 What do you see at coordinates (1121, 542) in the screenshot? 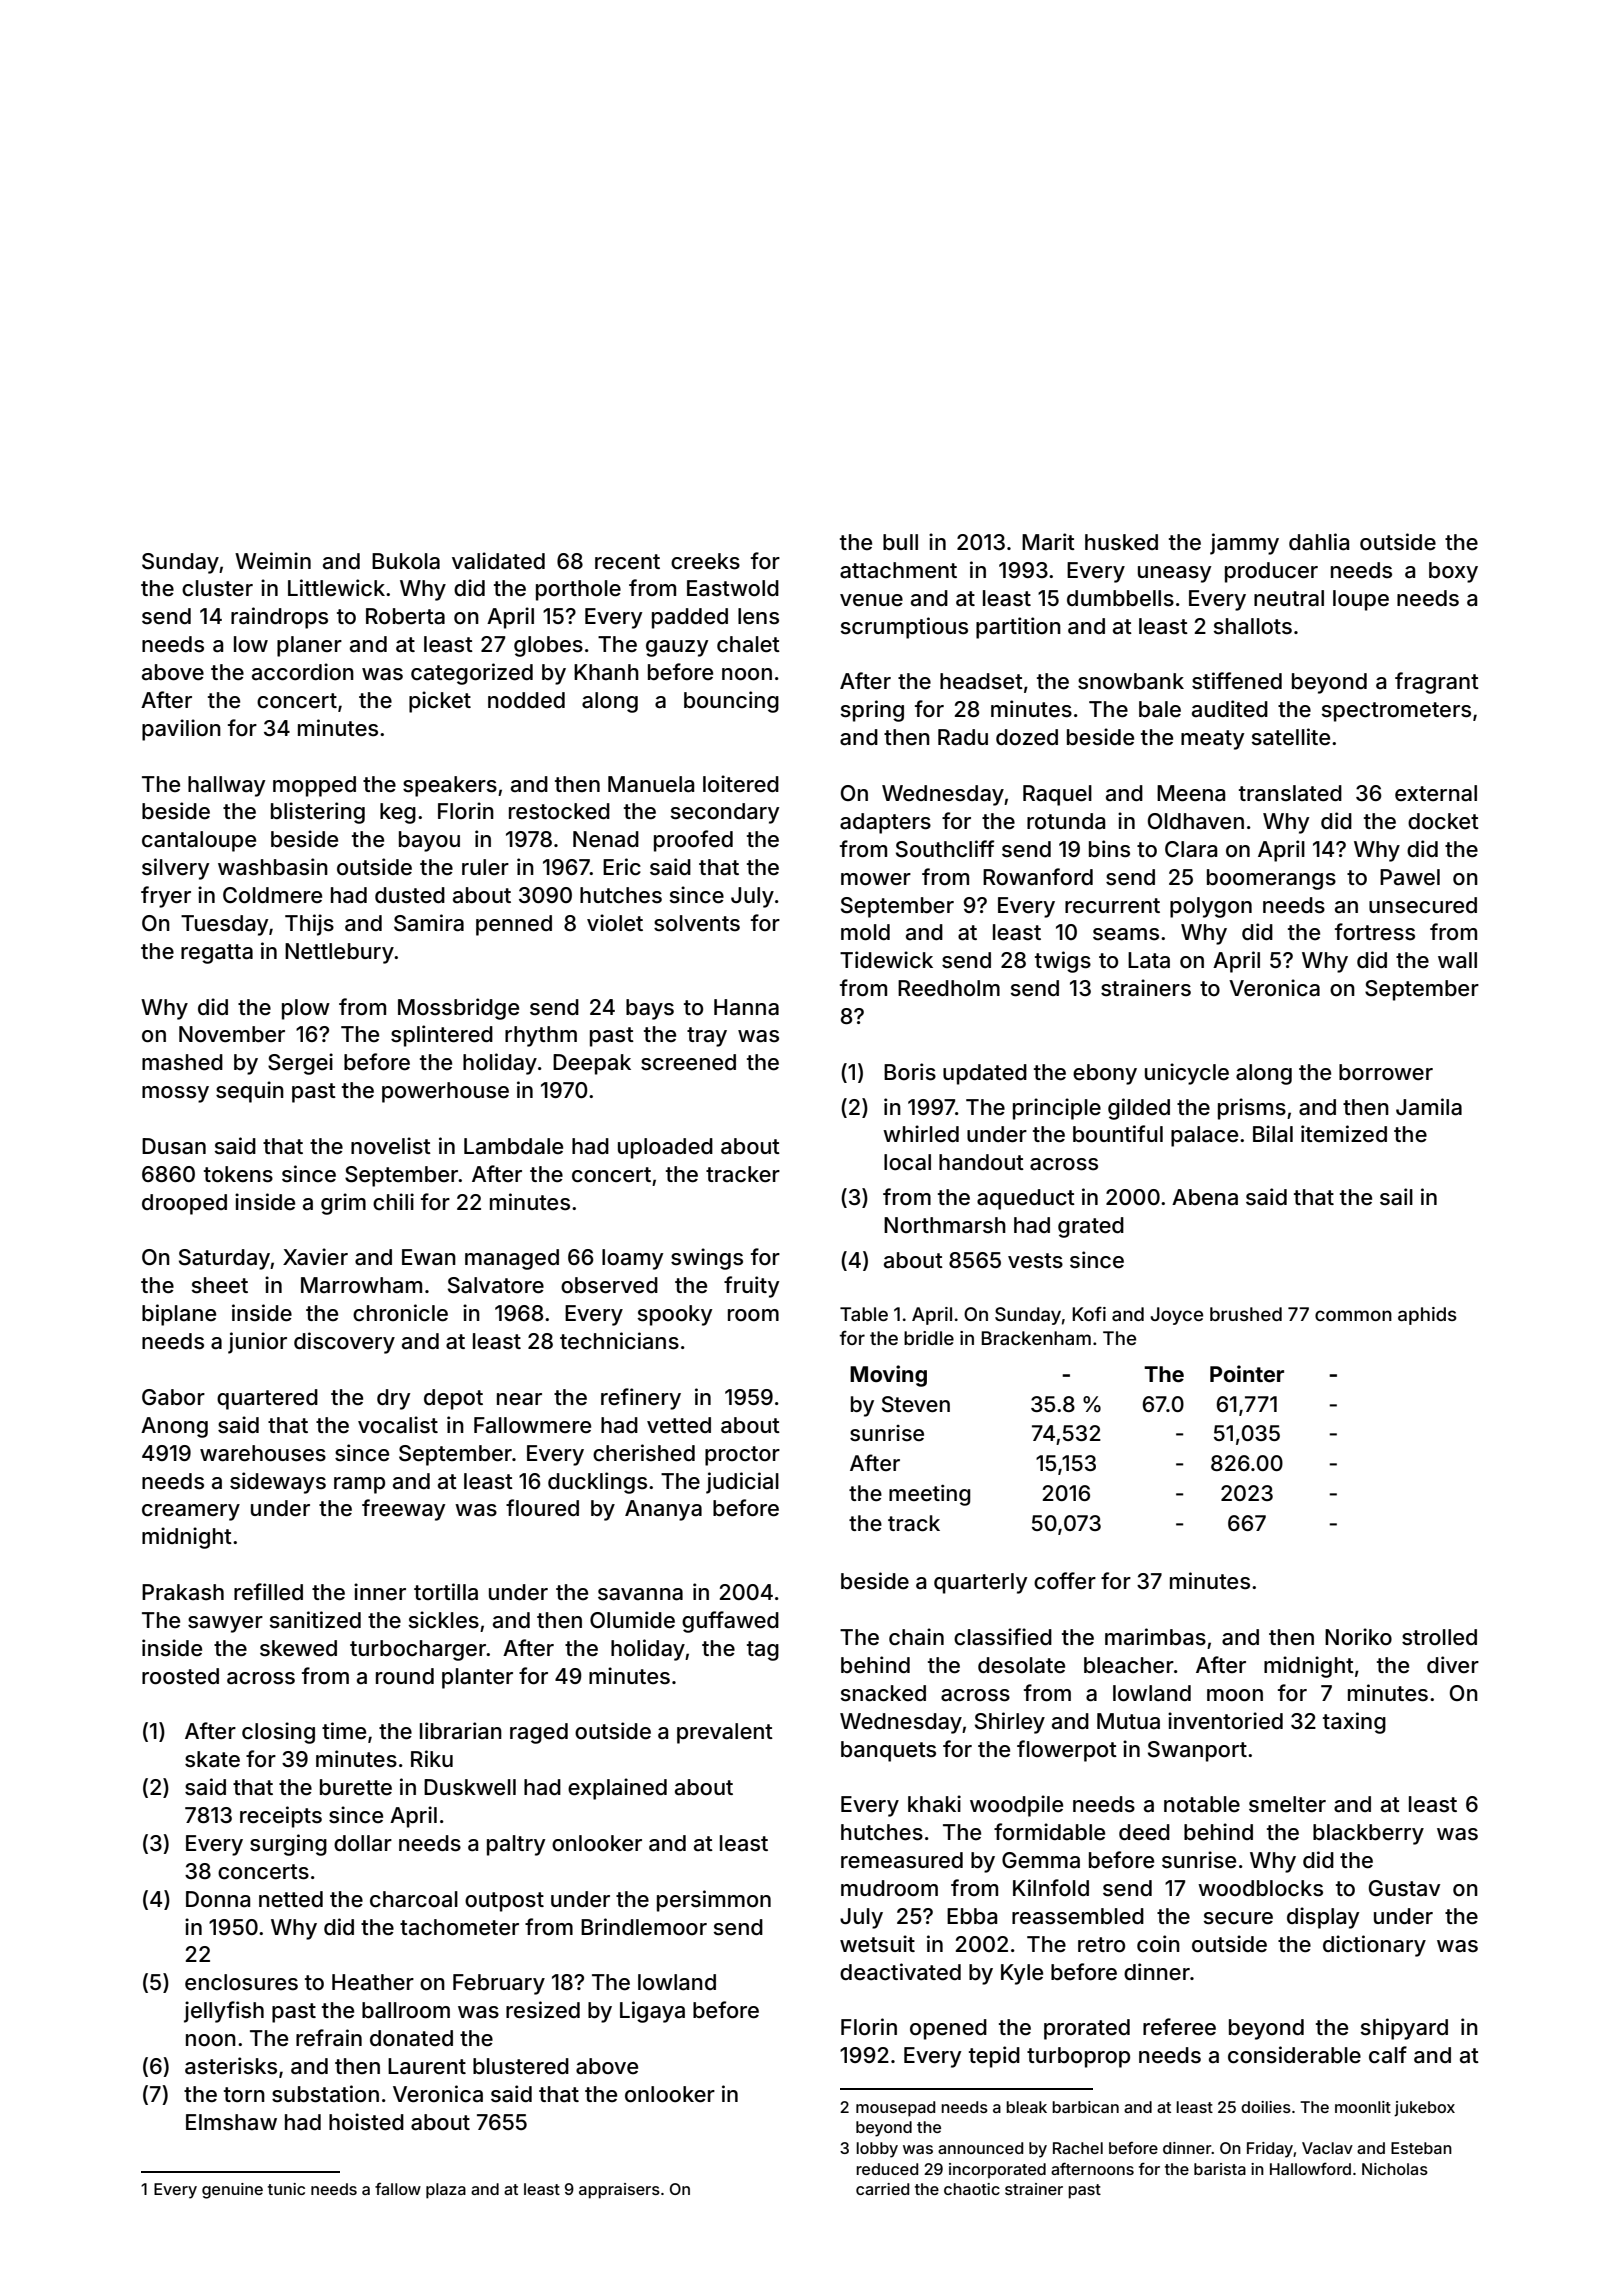
I see `husked` at bounding box center [1121, 542].
